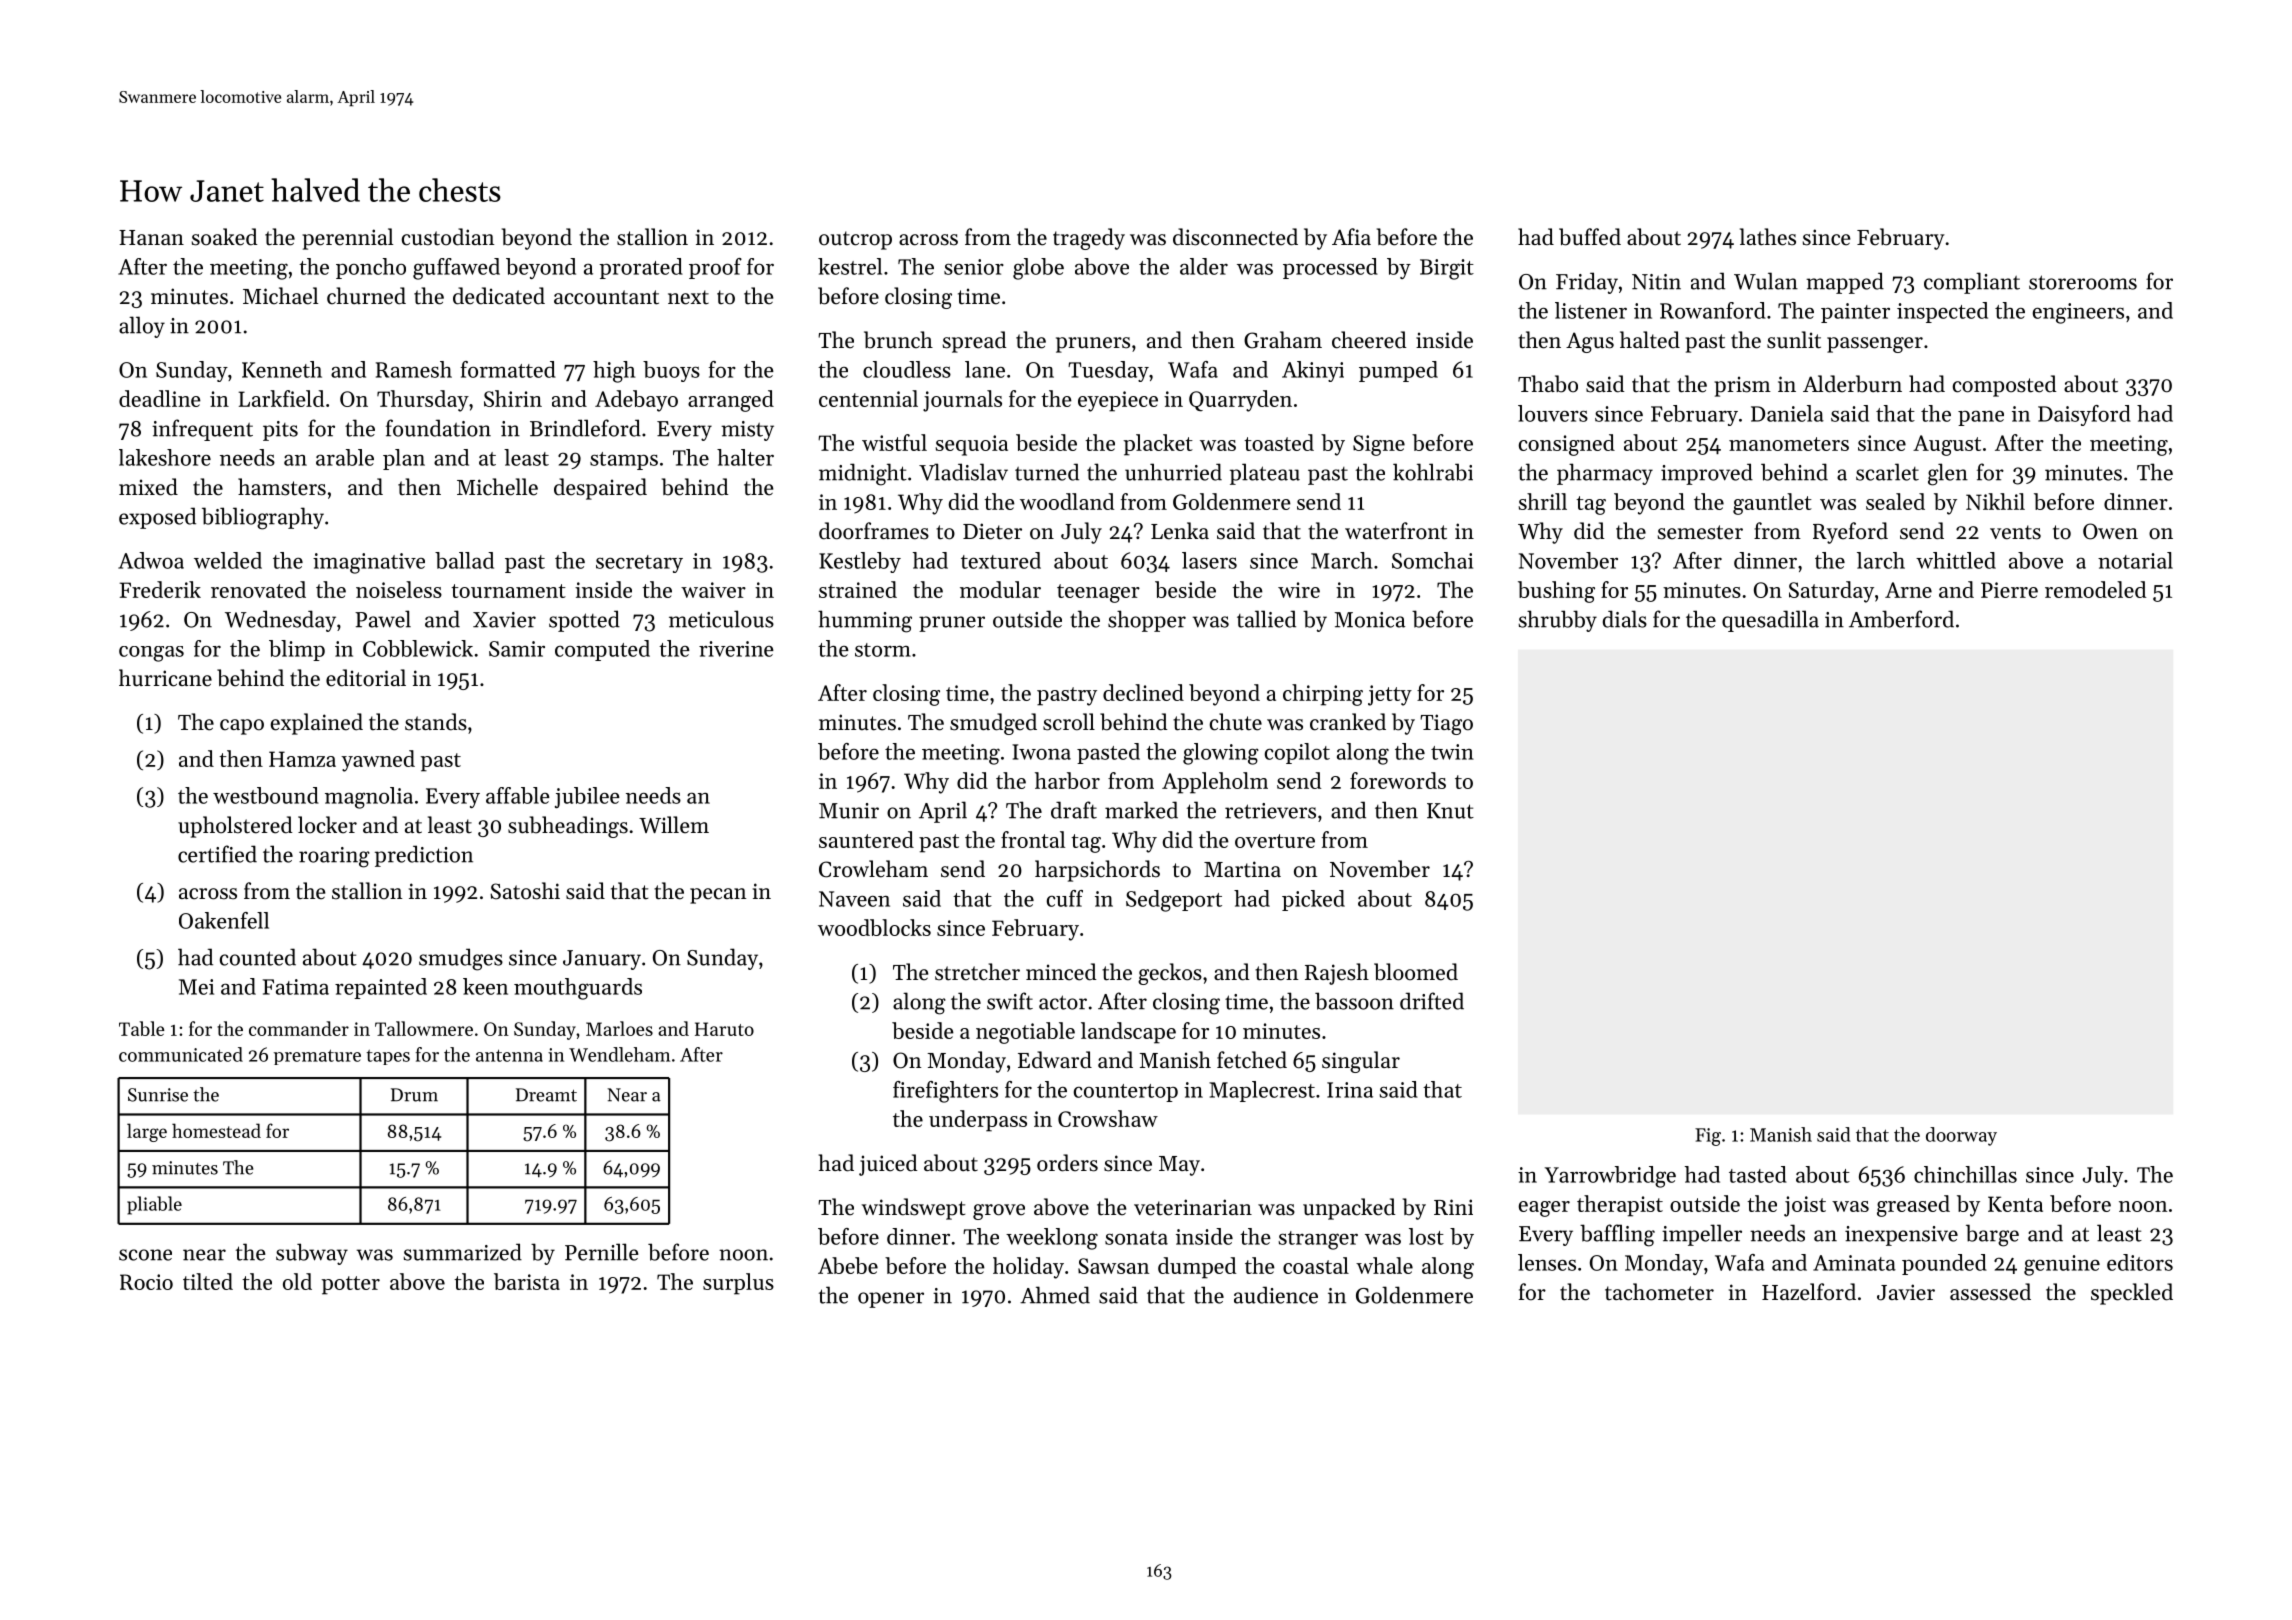  I want to click on upholstered, so click(235, 827).
